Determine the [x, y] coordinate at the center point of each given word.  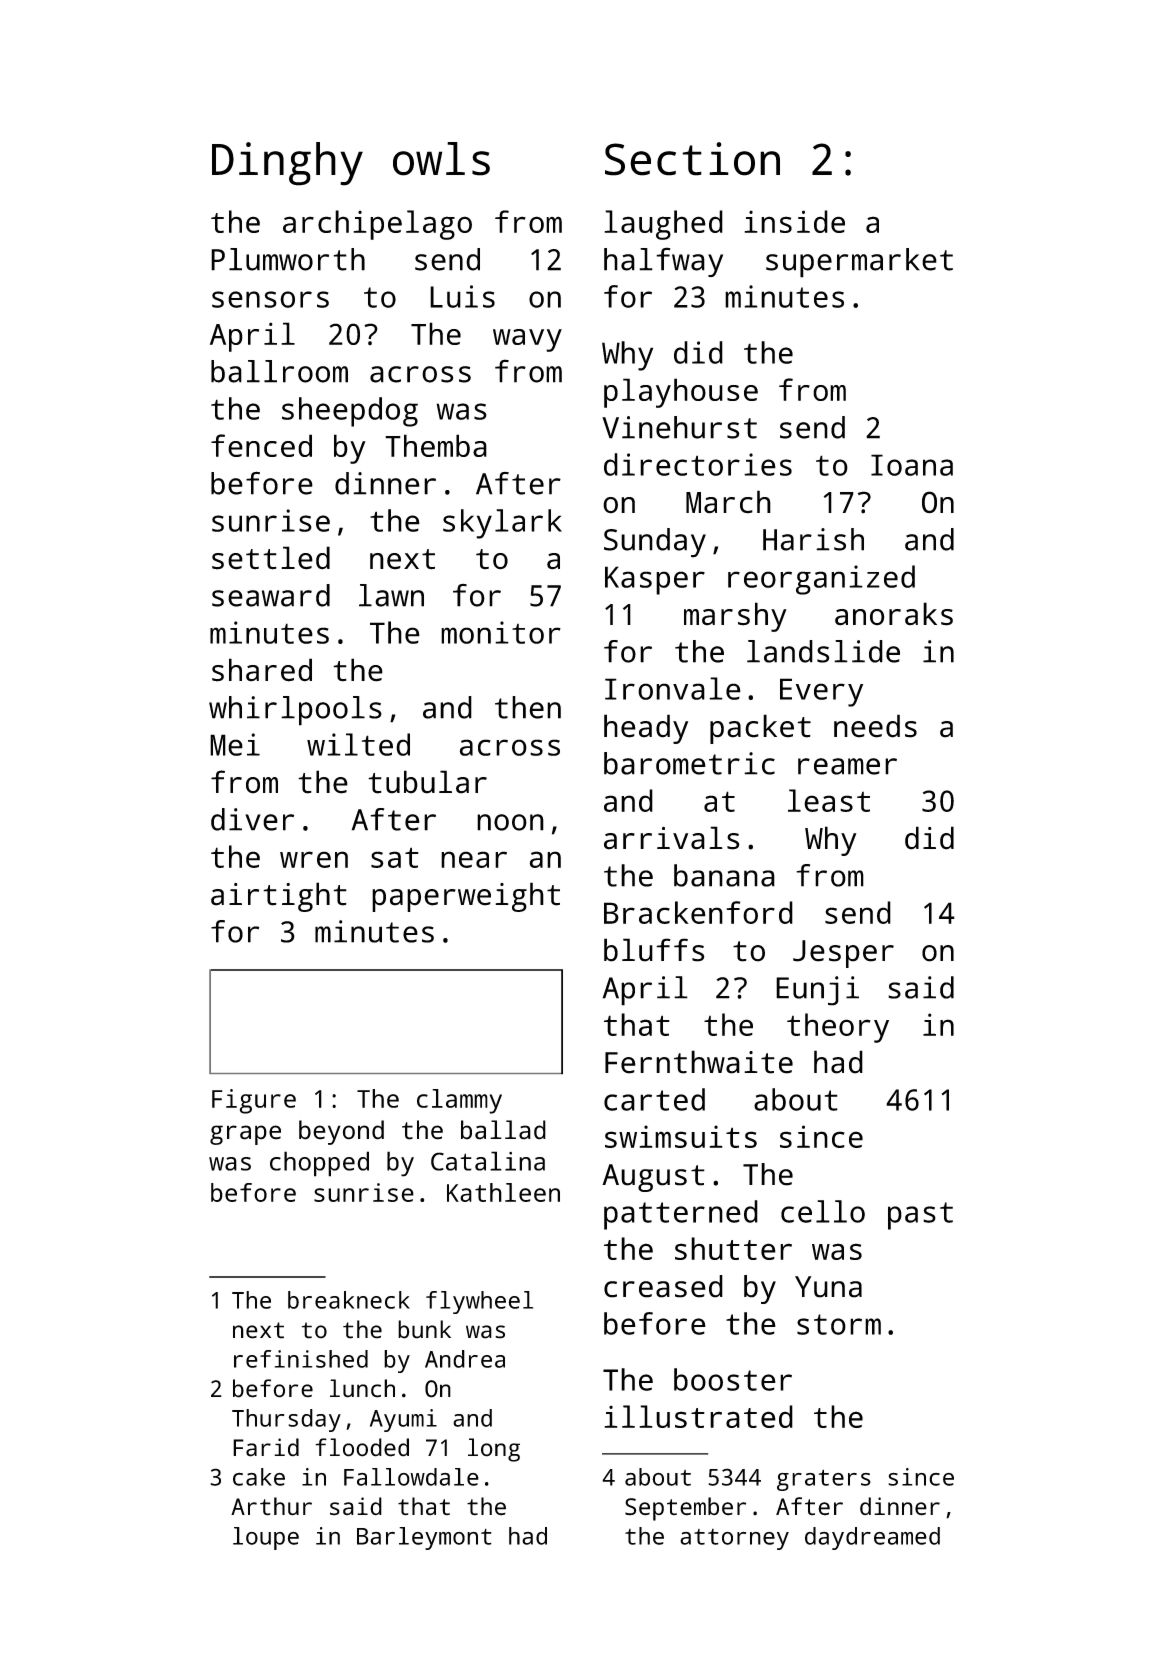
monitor [501, 632]
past [920, 1216]
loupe [266, 1538]
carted [654, 1099]
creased [663, 1286]
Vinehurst [679, 427]
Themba [436, 445]
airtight [279, 897]
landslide [823, 651]
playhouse [681, 393]
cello [823, 1211]
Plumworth [288, 259]
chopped [319, 1164]
